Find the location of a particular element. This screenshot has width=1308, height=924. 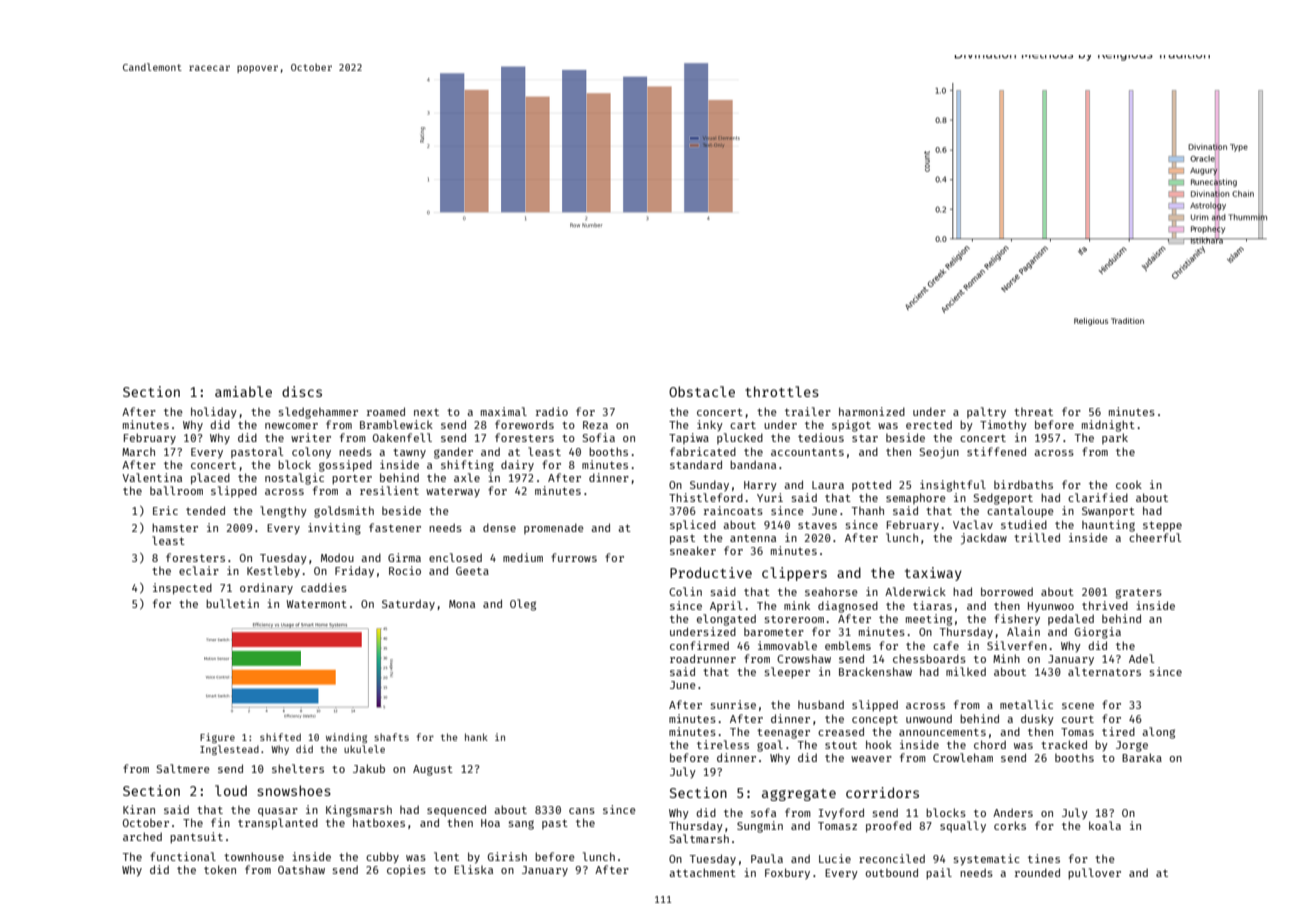

park is located at coordinates (1115, 438).
